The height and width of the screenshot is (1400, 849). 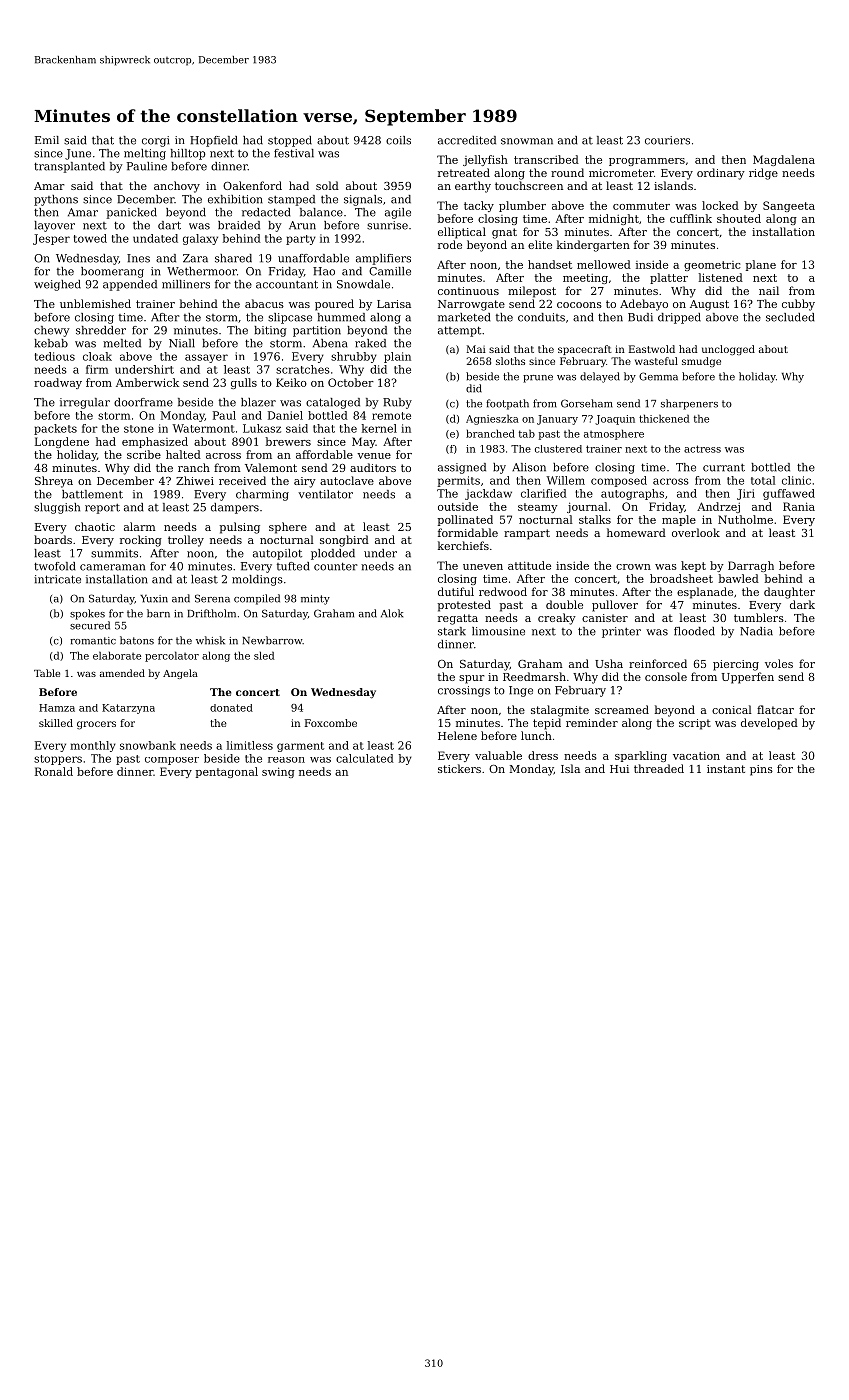 I want to click on actress, so click(x=702, y=449).
